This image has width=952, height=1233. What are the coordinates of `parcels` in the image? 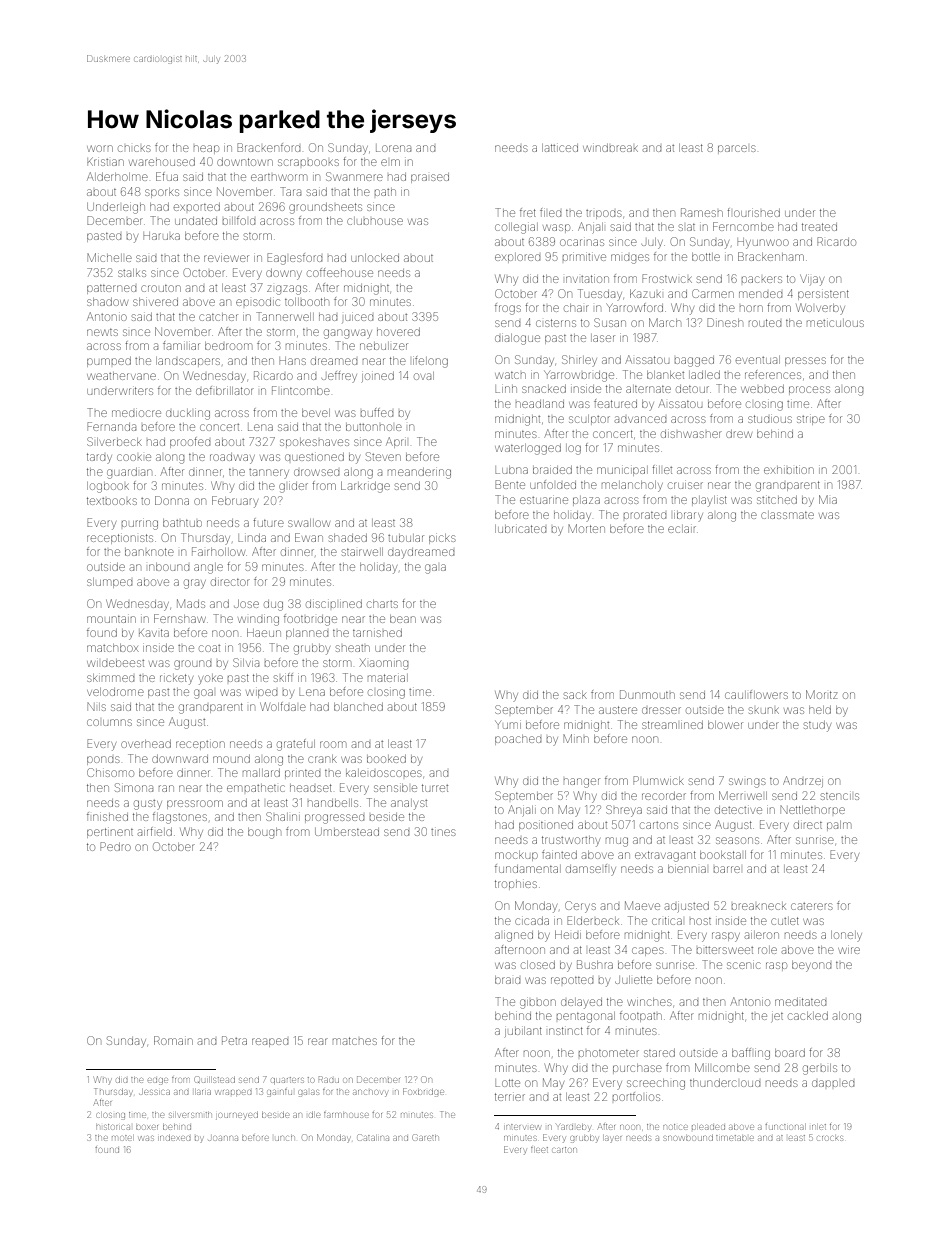 It's located at (736, 148).
